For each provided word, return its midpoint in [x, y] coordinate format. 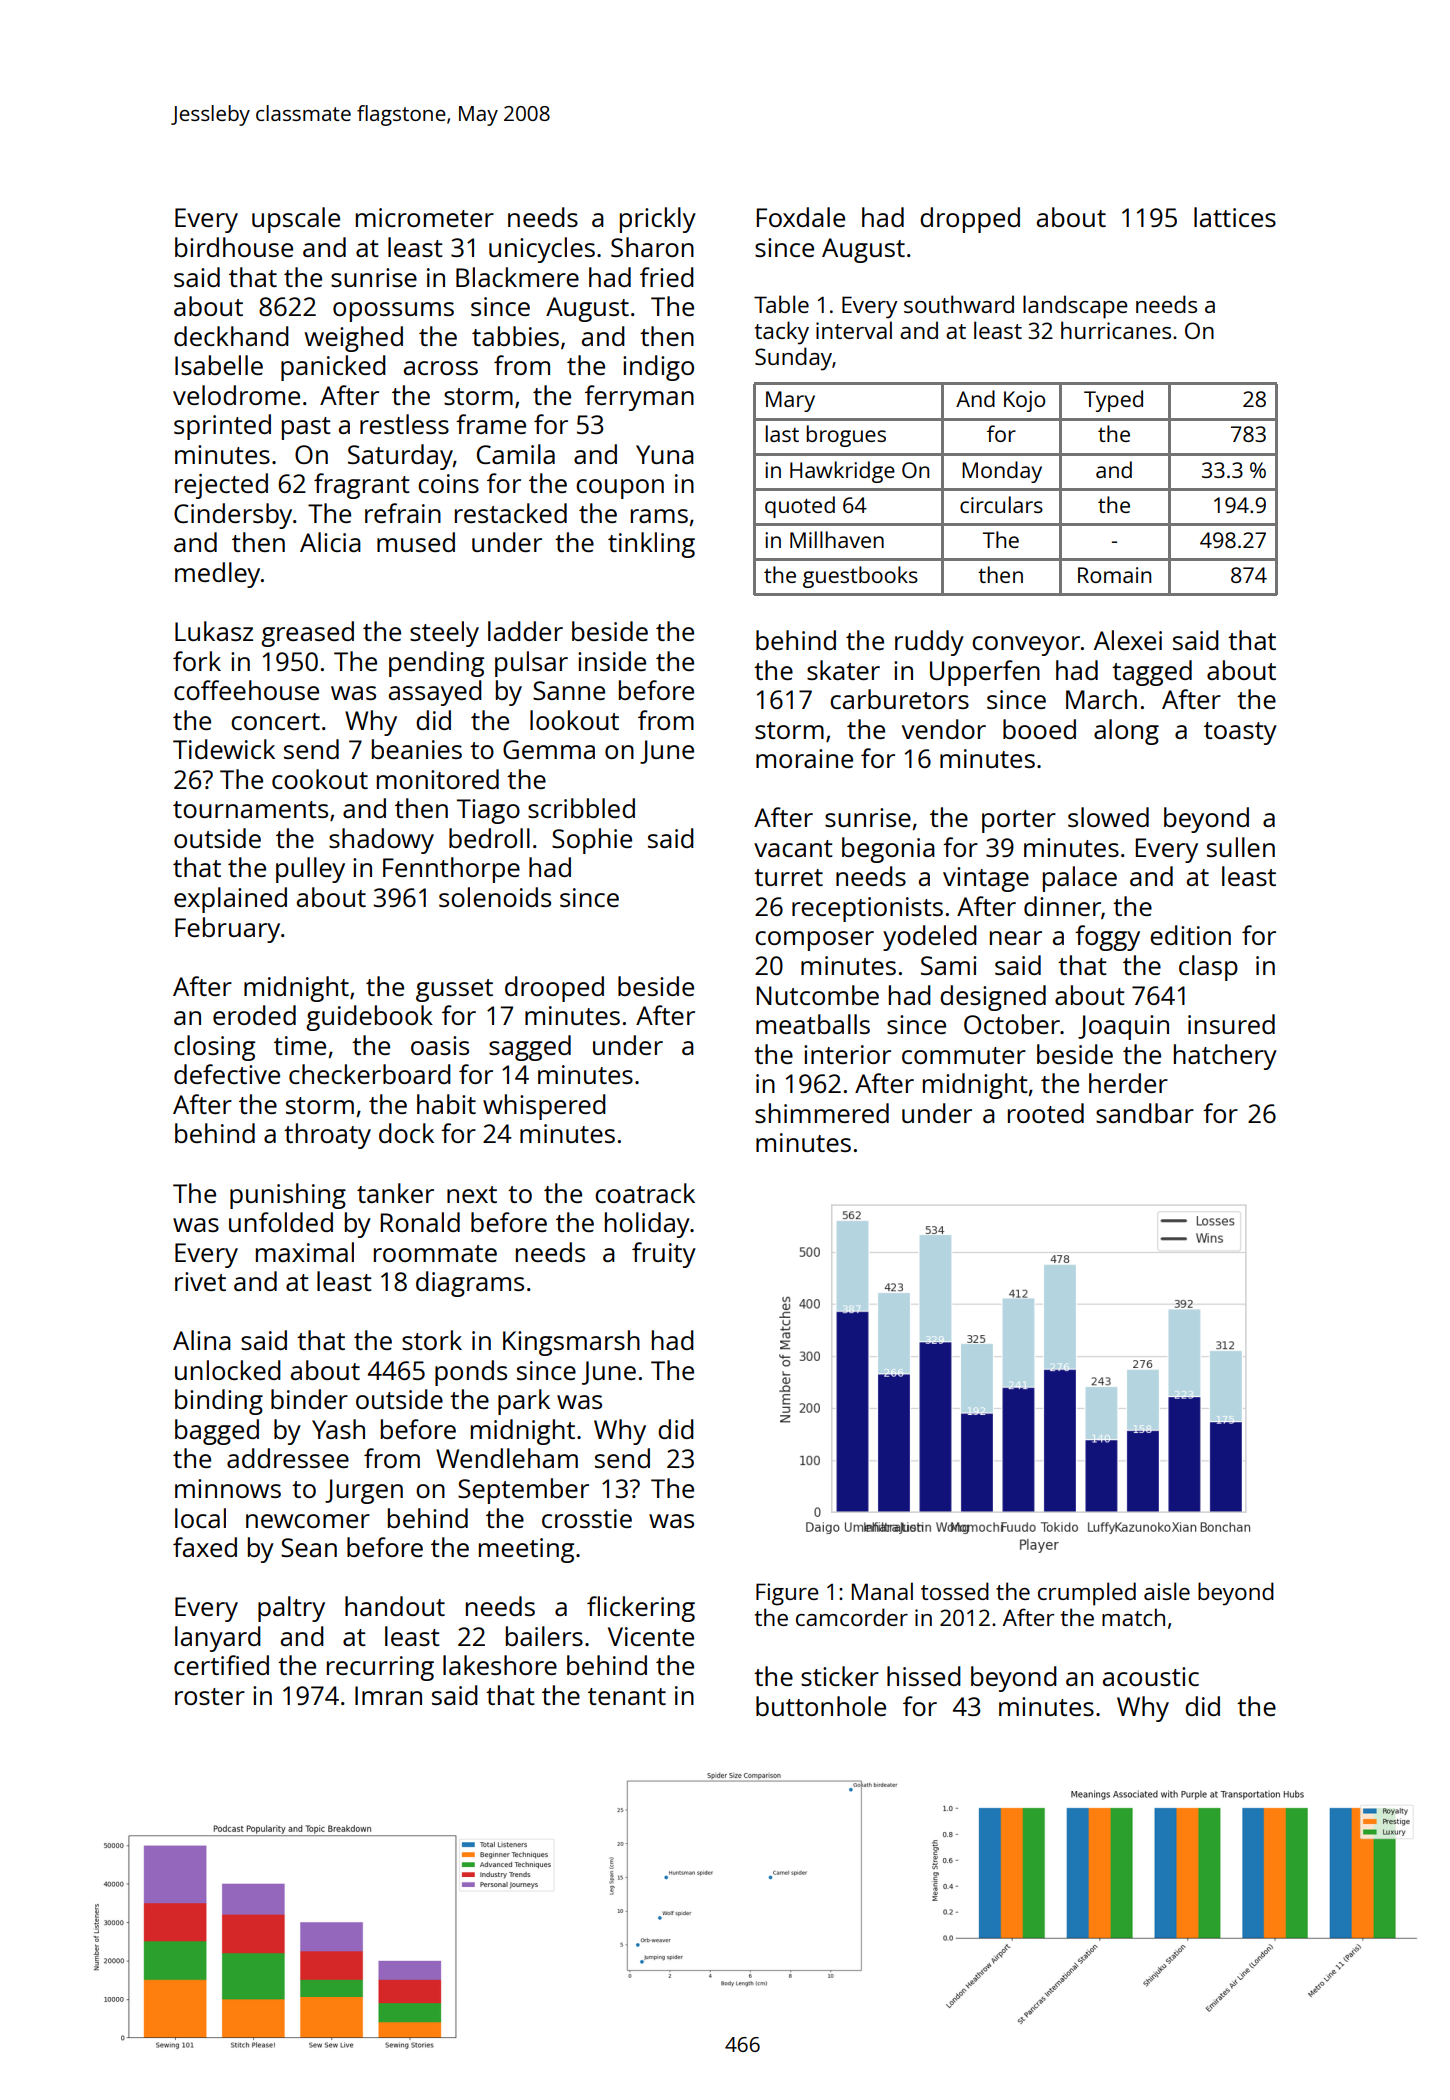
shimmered [822, 1113]
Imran [388, 1695]
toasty [1240, 733]
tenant [627, 1696]
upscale [296, 220]
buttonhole [821, 1706]
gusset [454, 990]
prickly [658, 220]
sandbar [1145, 1113]
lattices [1235, 217]
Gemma [549, 749]
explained [230, 900]
